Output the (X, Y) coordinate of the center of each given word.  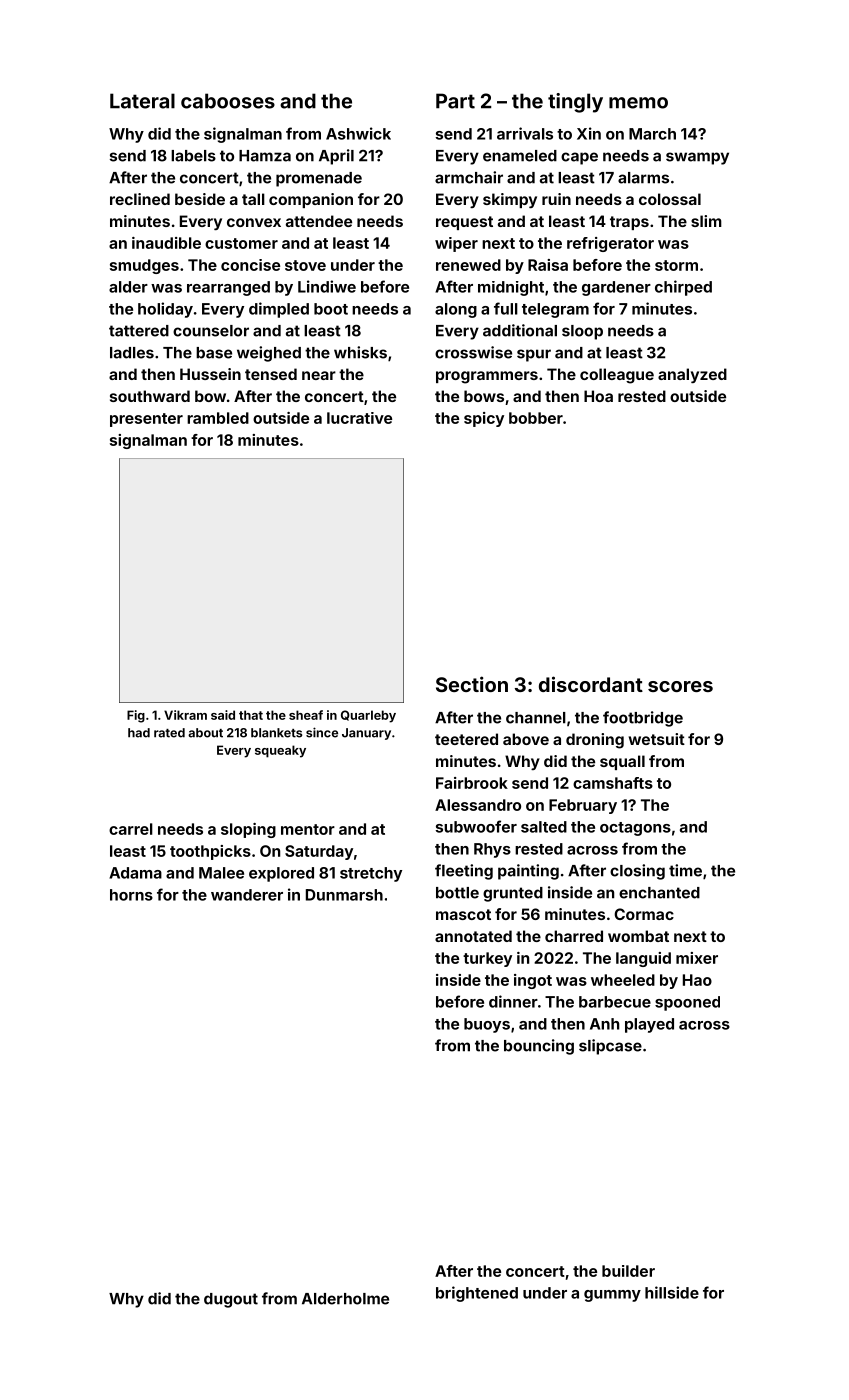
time (685, 870)
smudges (144, 266)
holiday (165, 310)
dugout (231, 1300)
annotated (473, 936)
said (223, 715)
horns (131, 895)
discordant (591, 684)
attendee (319, 221)
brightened (477, 1294)
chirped (683, 288)
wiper (456, 244)
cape (579, 158)
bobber (536, 418)
